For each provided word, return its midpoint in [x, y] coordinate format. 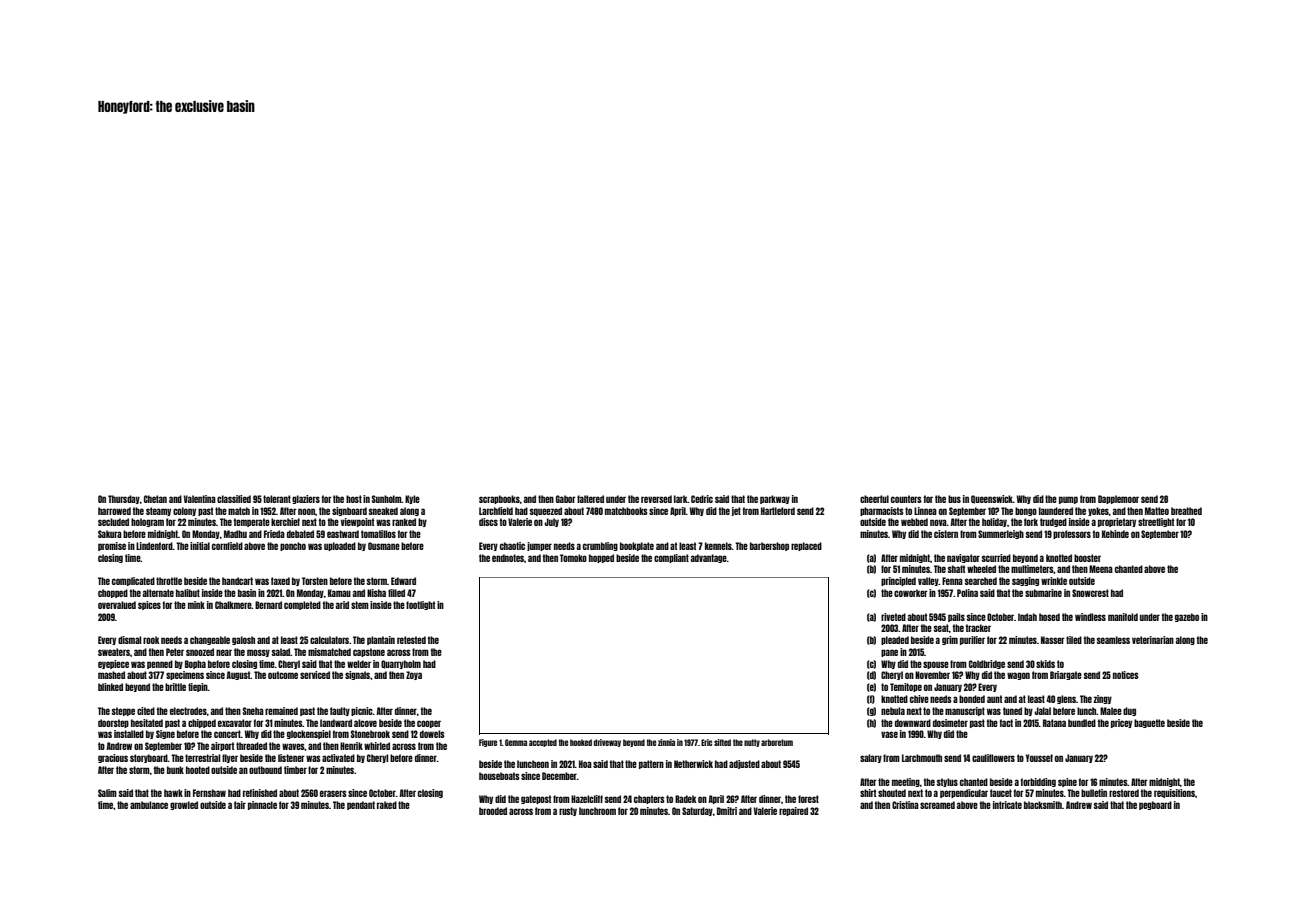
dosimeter [950, 723]
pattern [651, 764]
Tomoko [573, 558]
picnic [362, 711]
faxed [280, 581]
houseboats [499, 776]
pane [889, 653]
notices [1126, 675]
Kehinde [1115, 534]
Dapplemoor [1118, 499]
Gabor [566, 499]
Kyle [412, 499]
